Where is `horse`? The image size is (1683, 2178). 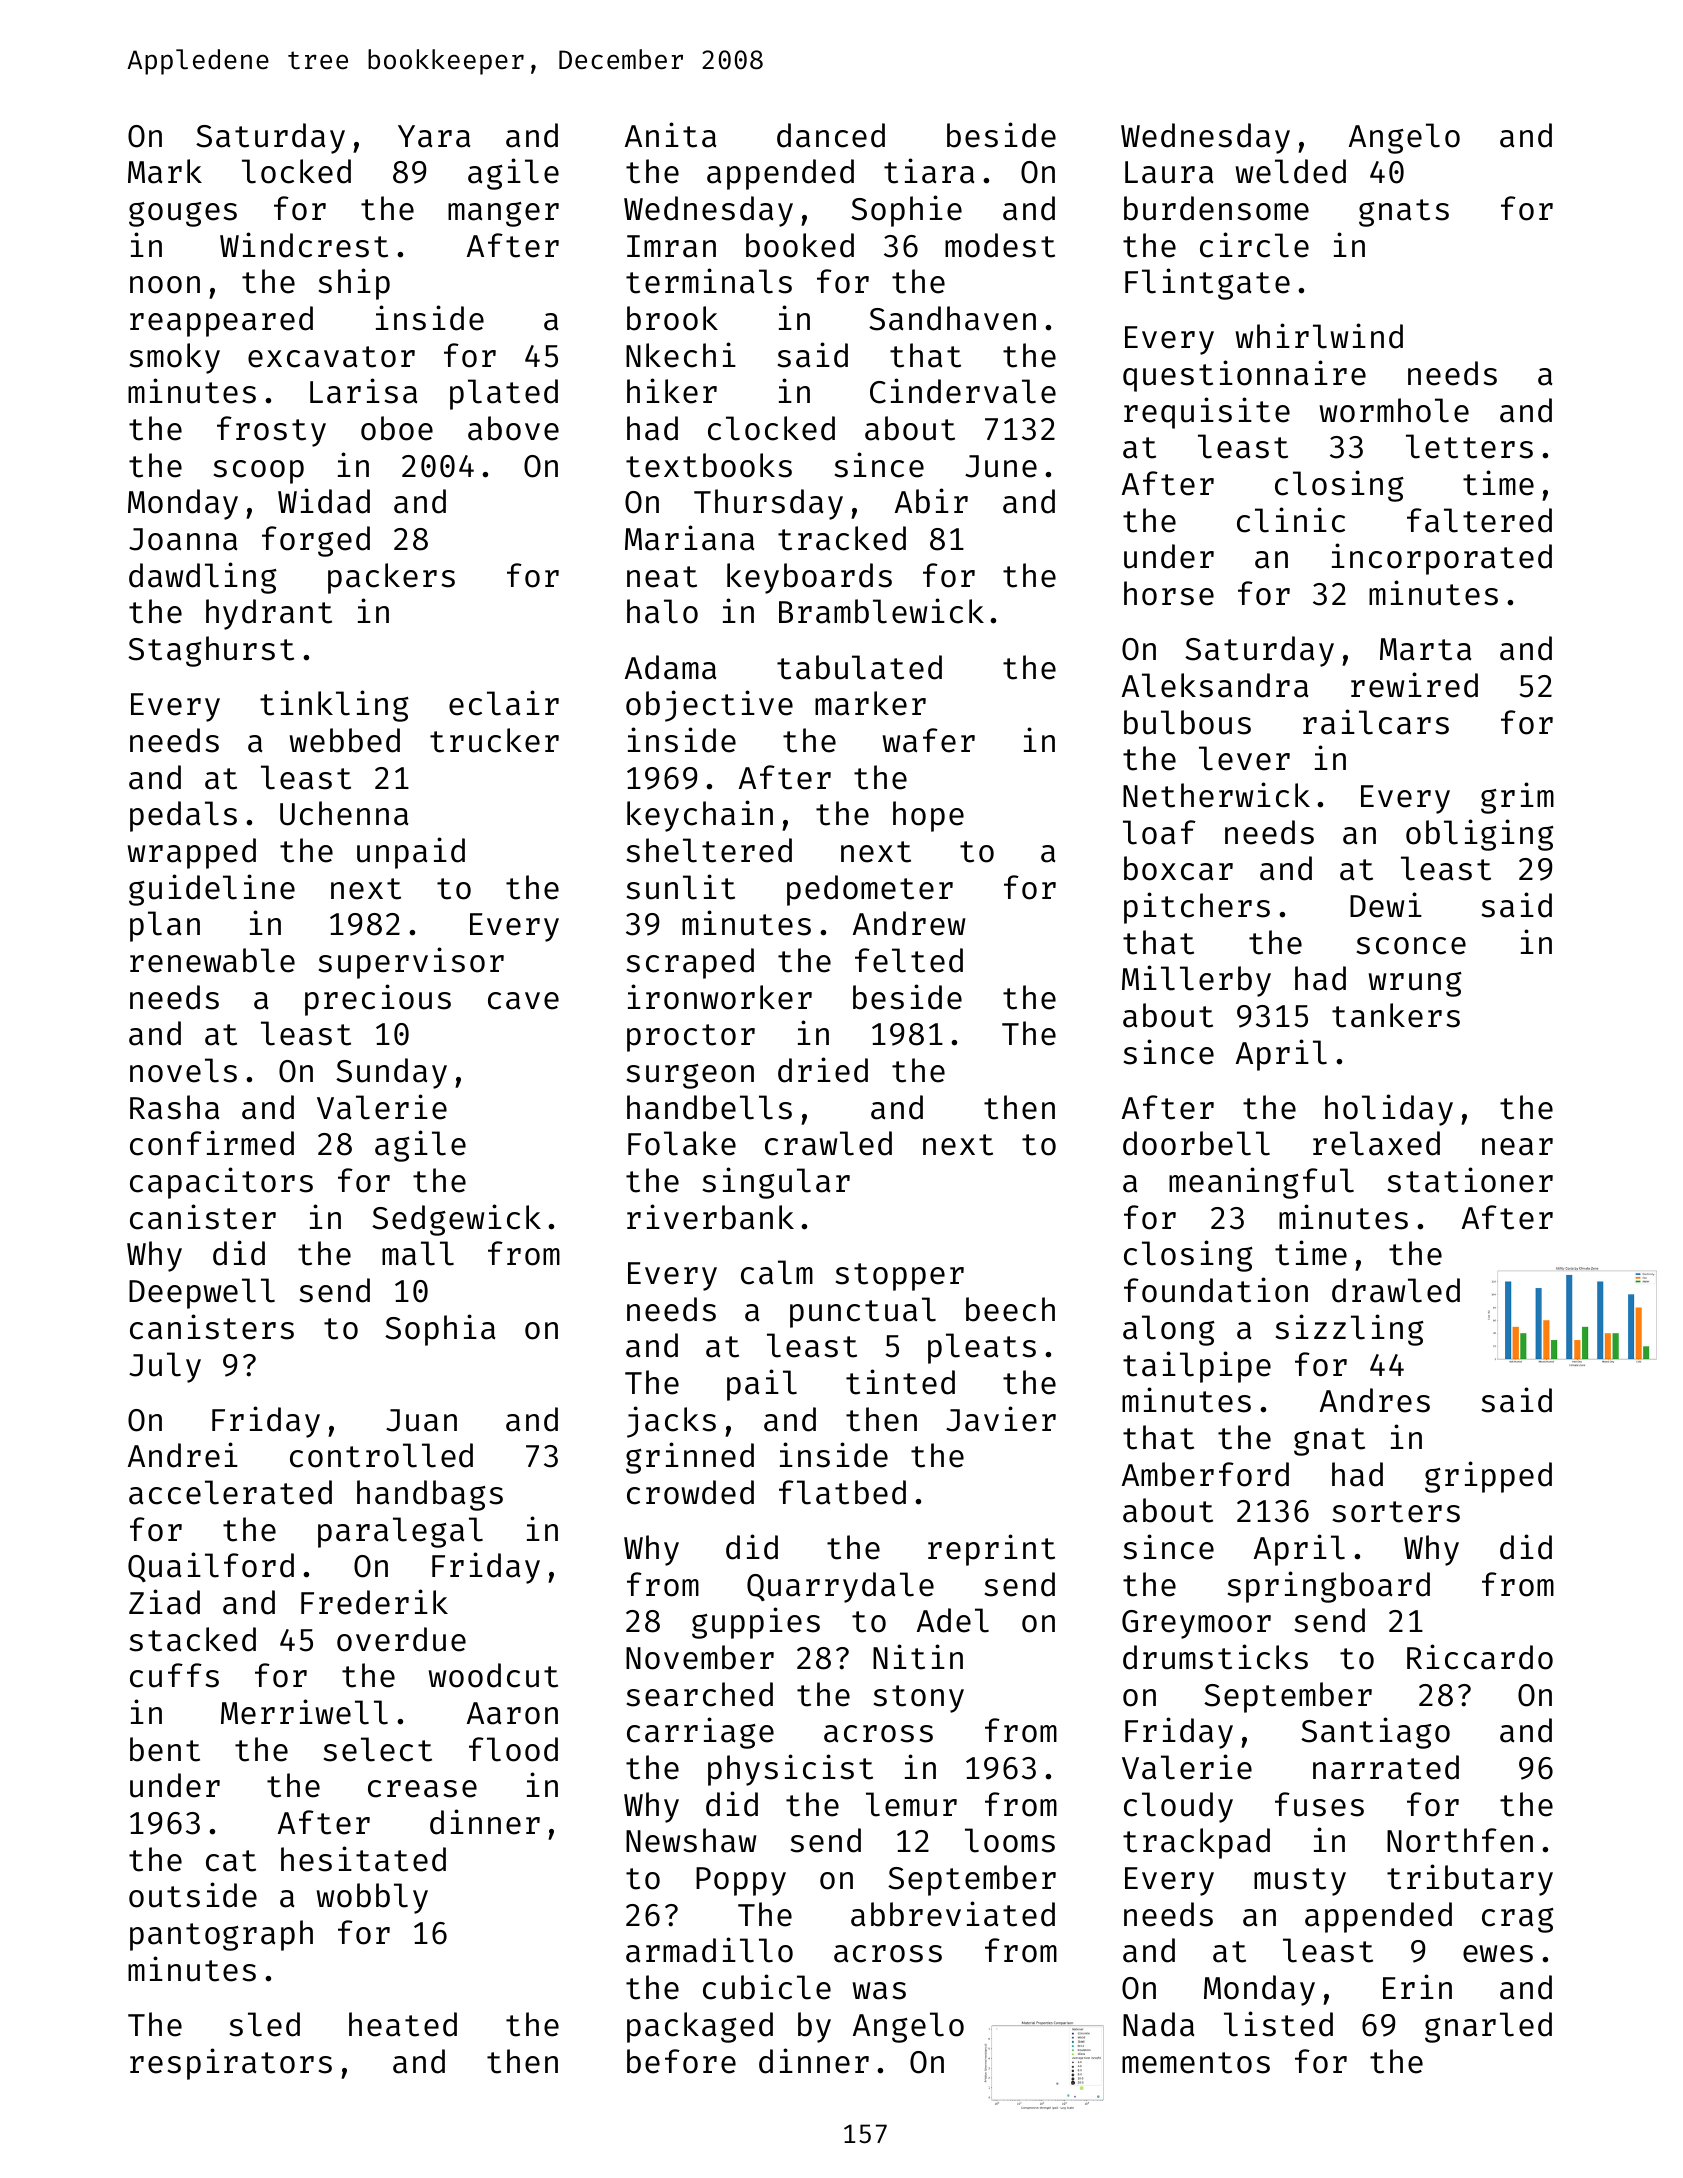
horse is located at coordinates (1169, 593).
